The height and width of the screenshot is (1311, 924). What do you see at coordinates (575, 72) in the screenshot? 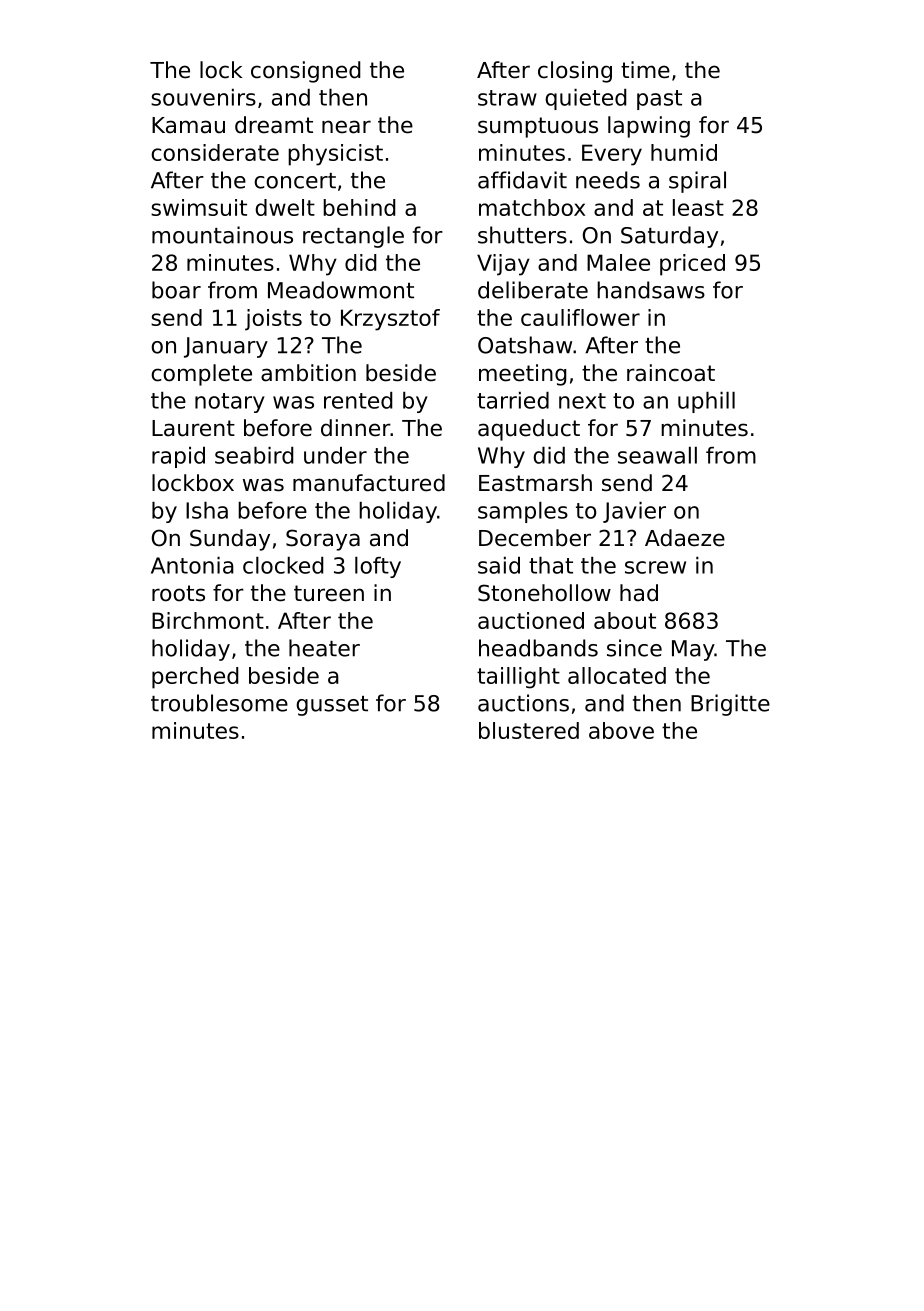
I see `closing` at bounding box center [575, 72].
